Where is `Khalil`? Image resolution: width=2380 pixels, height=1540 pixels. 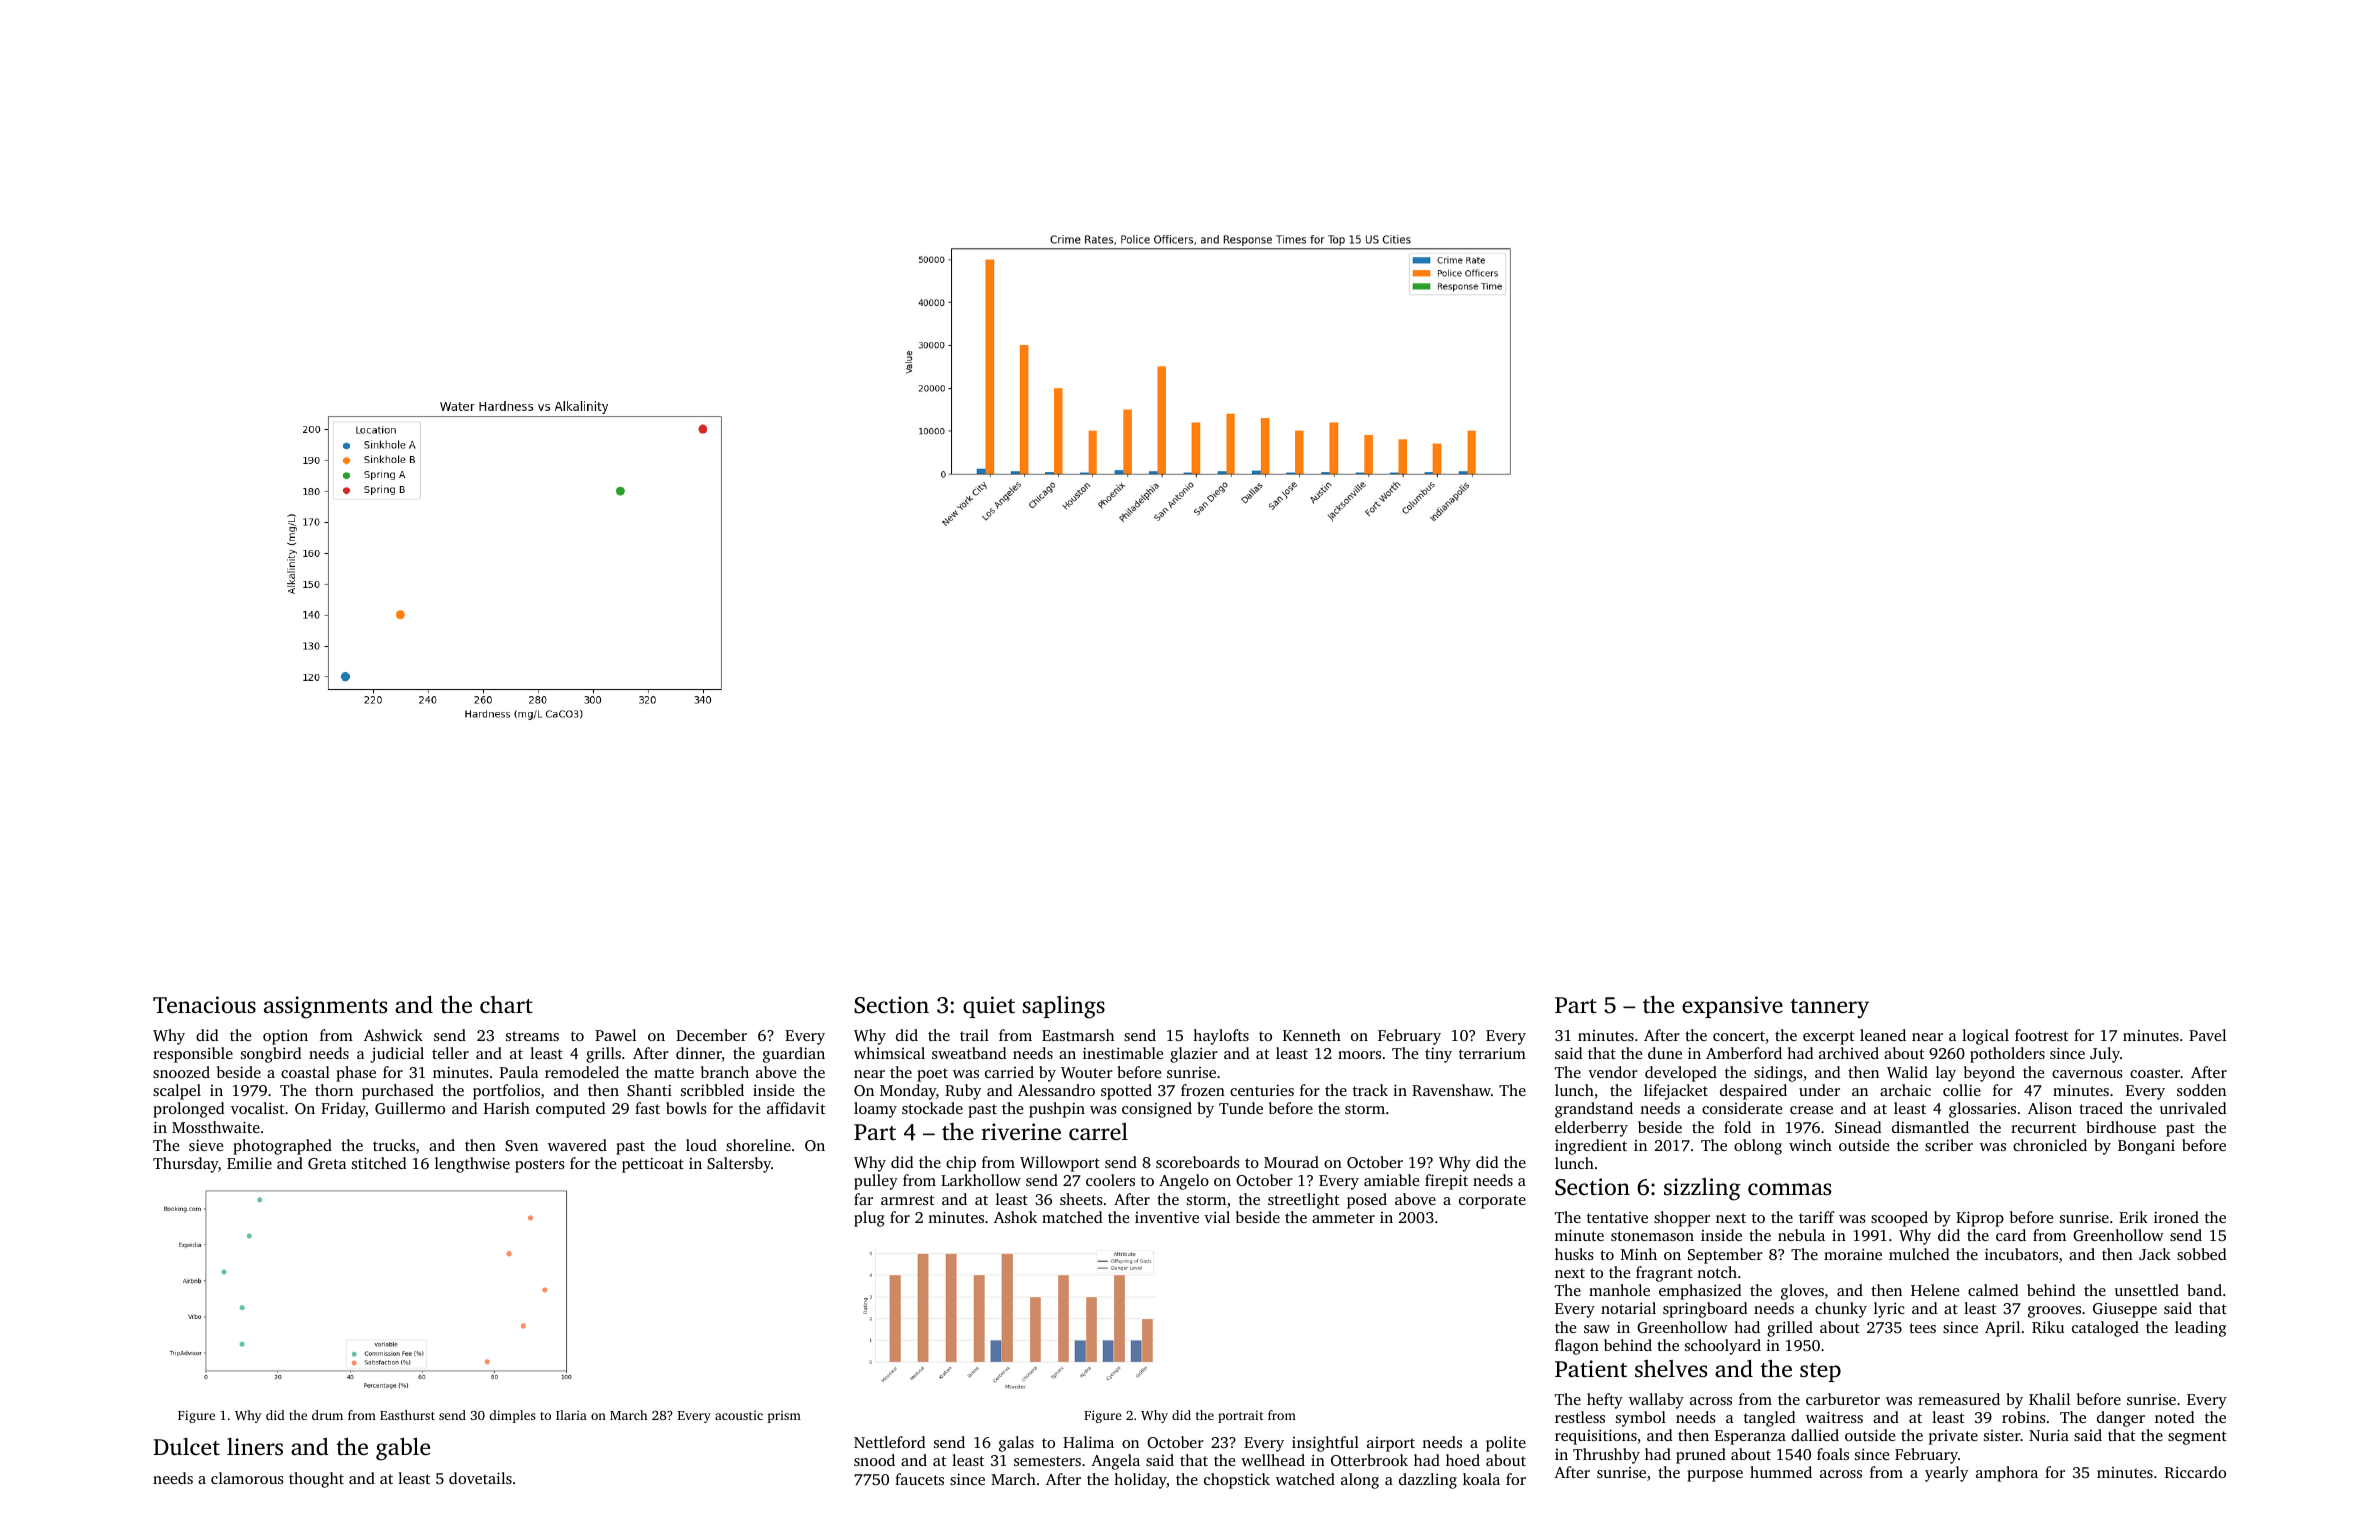 Khalil is located at coordinates (2049, 1399).
